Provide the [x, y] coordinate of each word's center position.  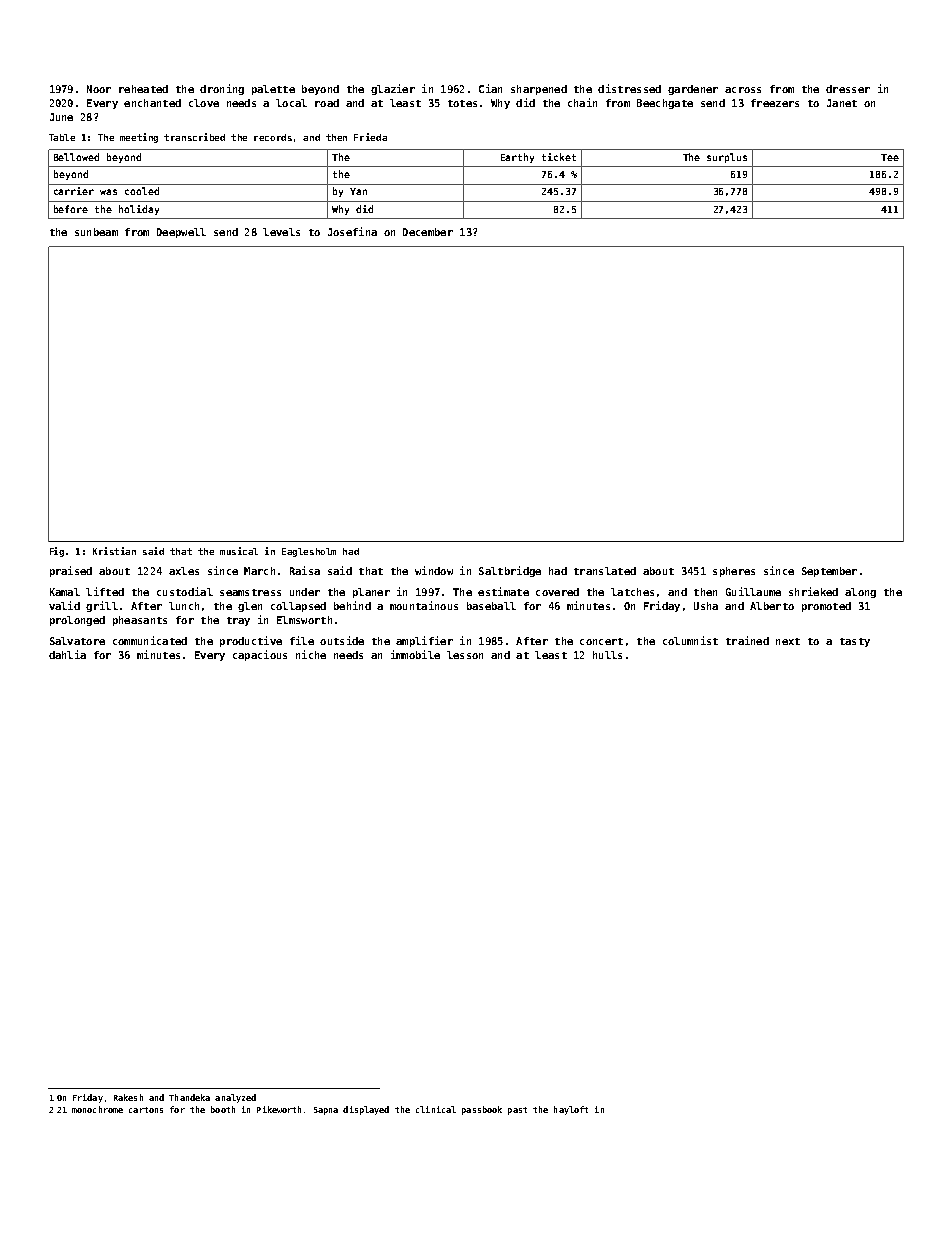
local [291, 103]
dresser [848, 89]
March [259, 571]
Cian [490, 88]
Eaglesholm [309, 552]
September [829, 572]
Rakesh [128, 1097]
